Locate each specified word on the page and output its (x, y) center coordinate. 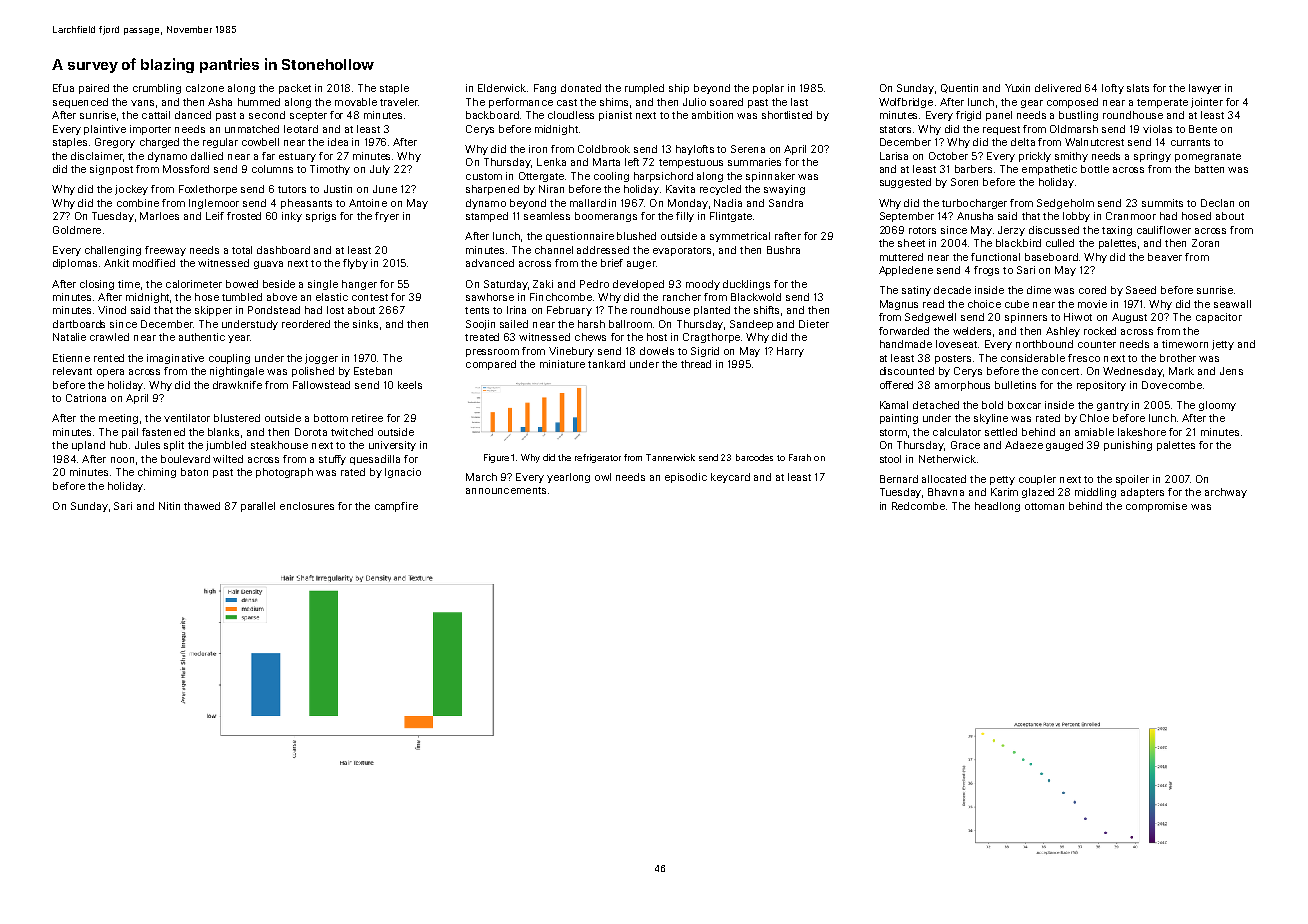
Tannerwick (670, 457)
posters (953, 359)
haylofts (695, 150)
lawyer (1205, 89)
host (657, 337)
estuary (297, 157)
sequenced (80, 103)
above (282, 297)
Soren (964, 182)
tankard (606, 364)
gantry (1113, 406)
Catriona (86, 398)
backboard (492, 115)
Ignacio (403, 473)
